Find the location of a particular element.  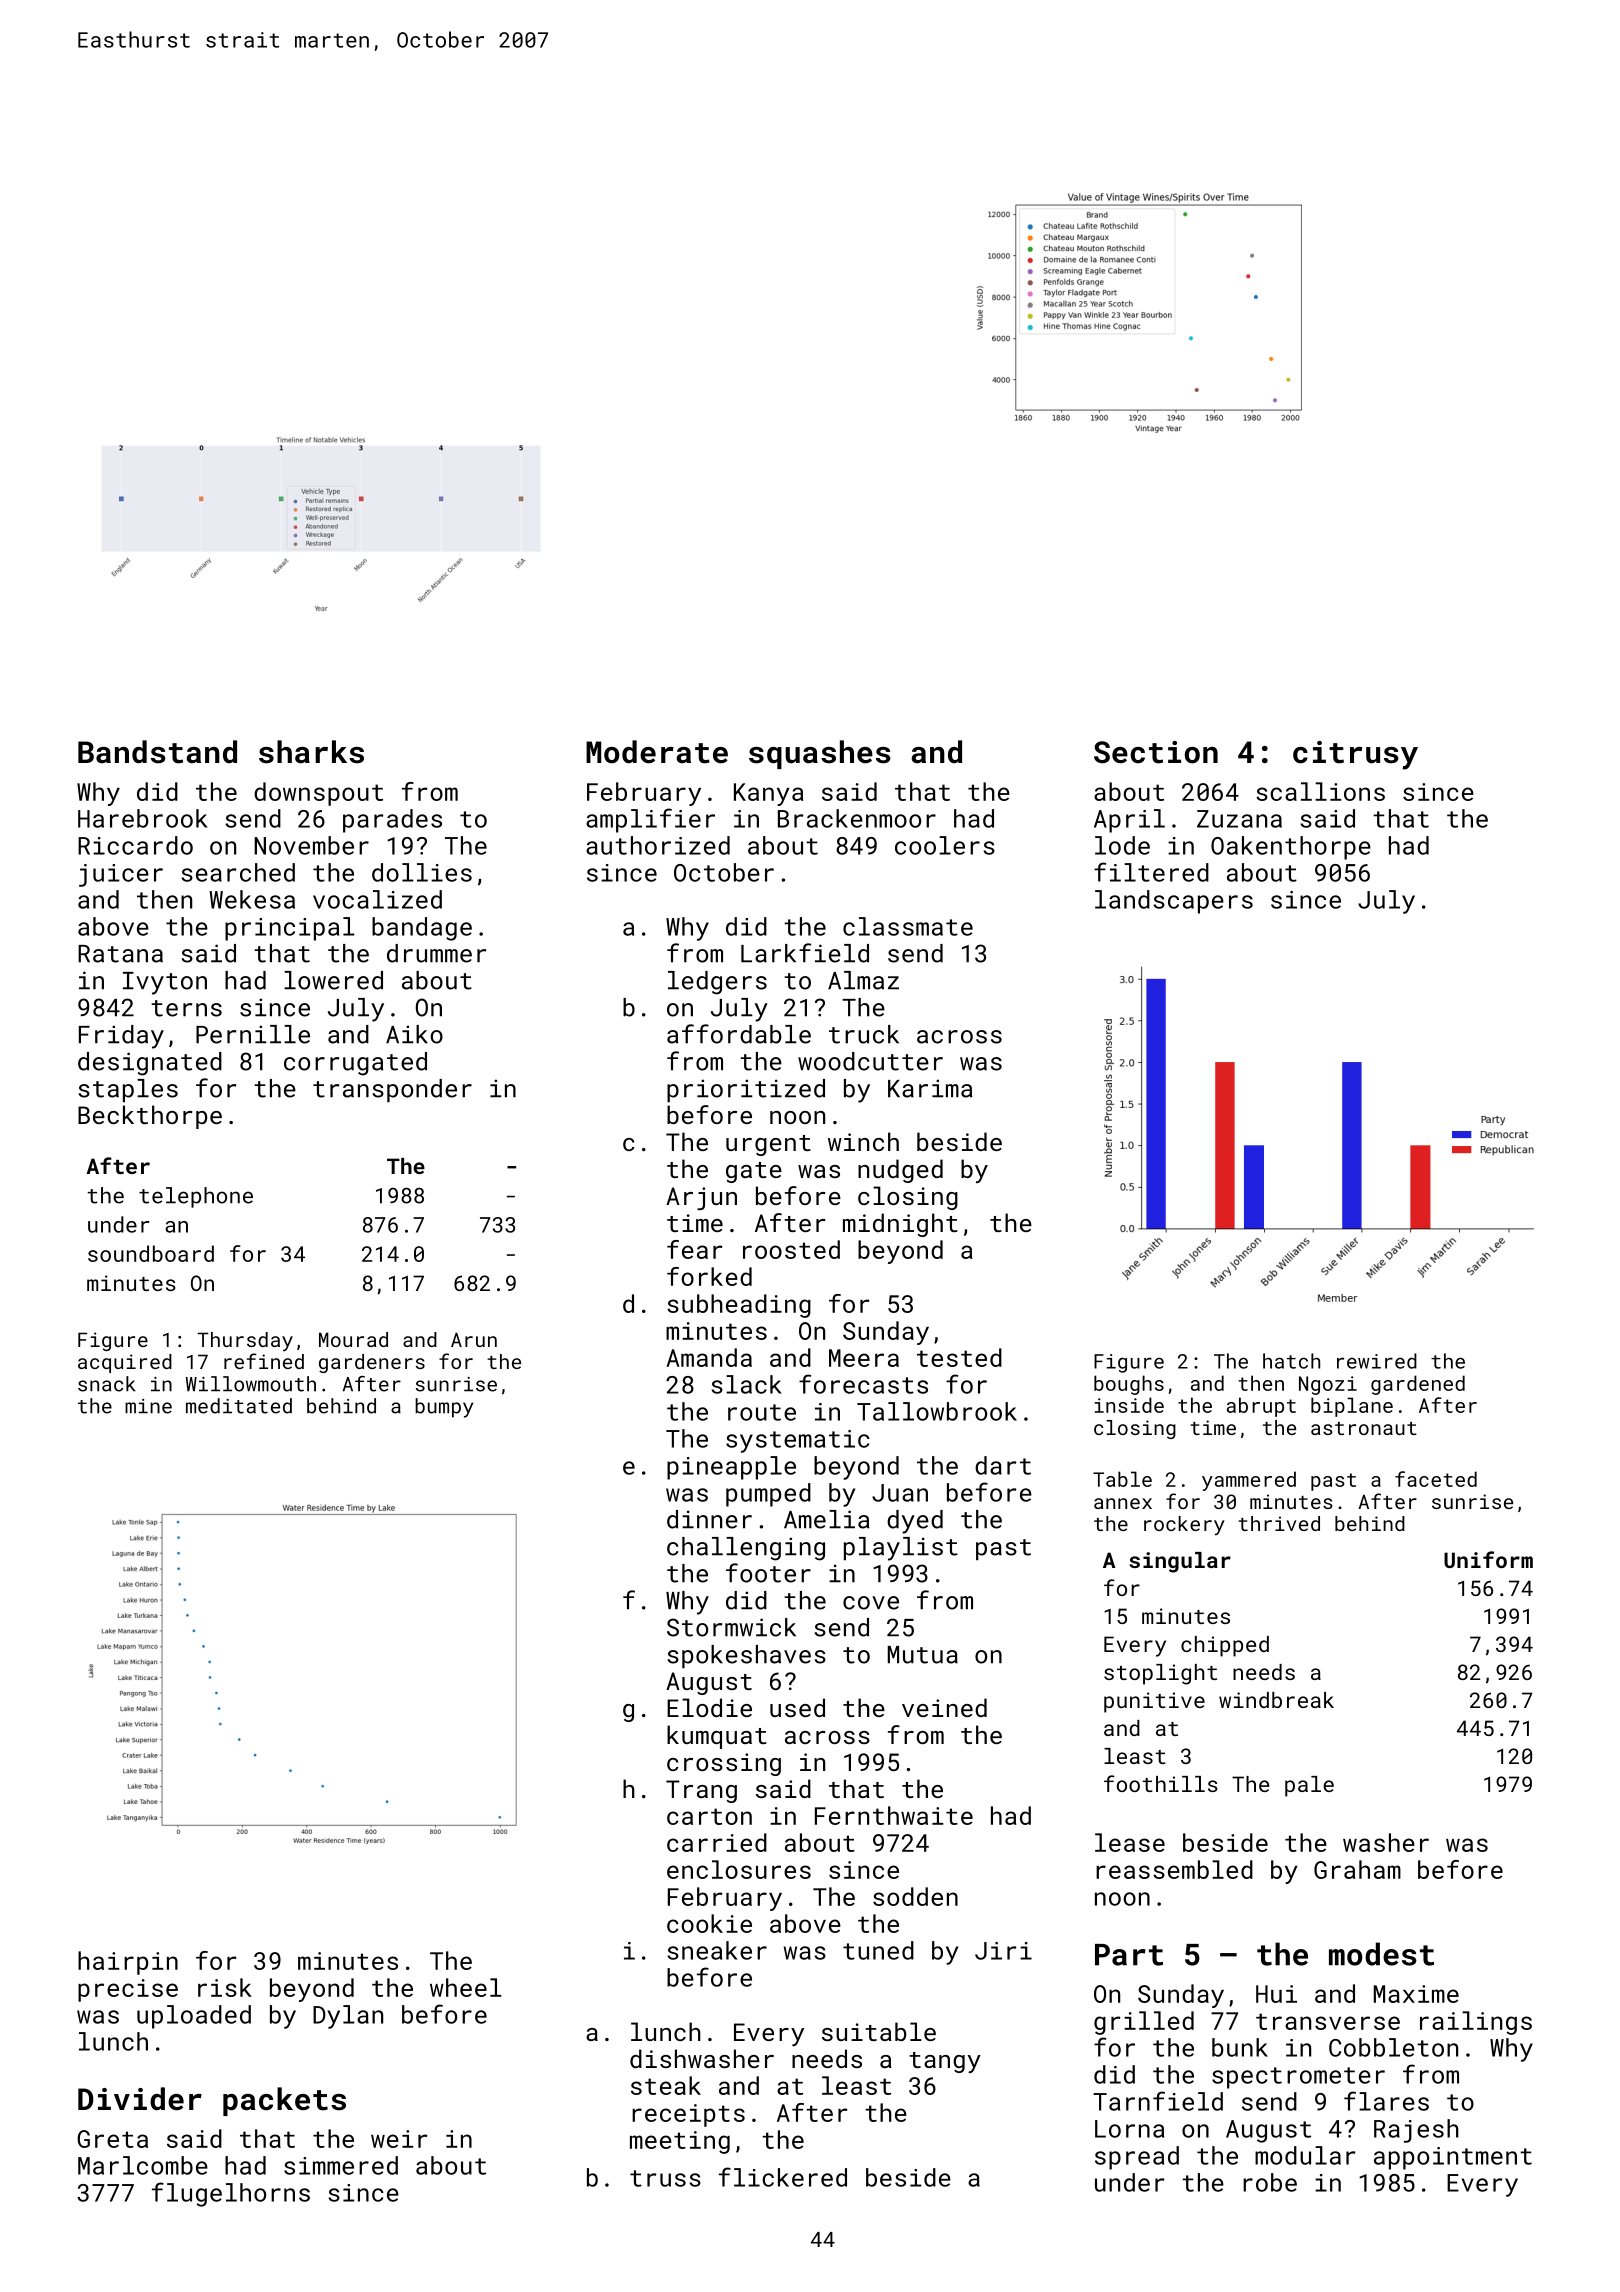

hatch is located at coordinates (1291, 1361).
